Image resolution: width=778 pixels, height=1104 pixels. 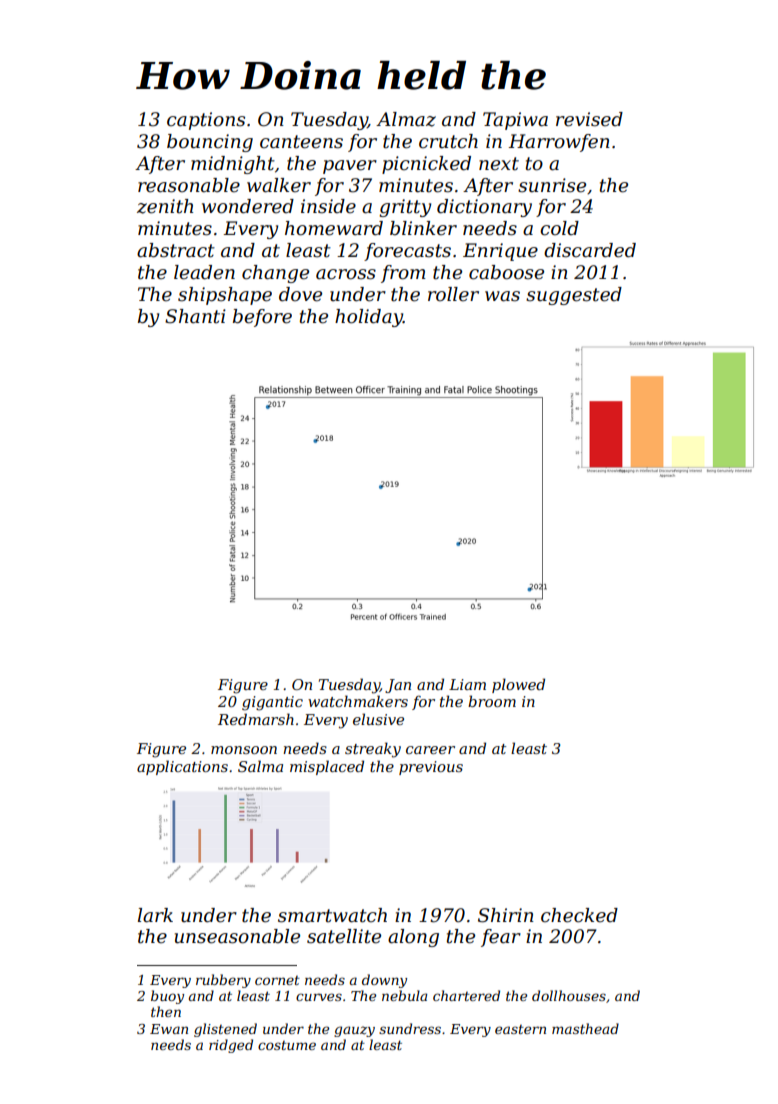 I want to click on watchmakers, so click(x=358, y=701).
